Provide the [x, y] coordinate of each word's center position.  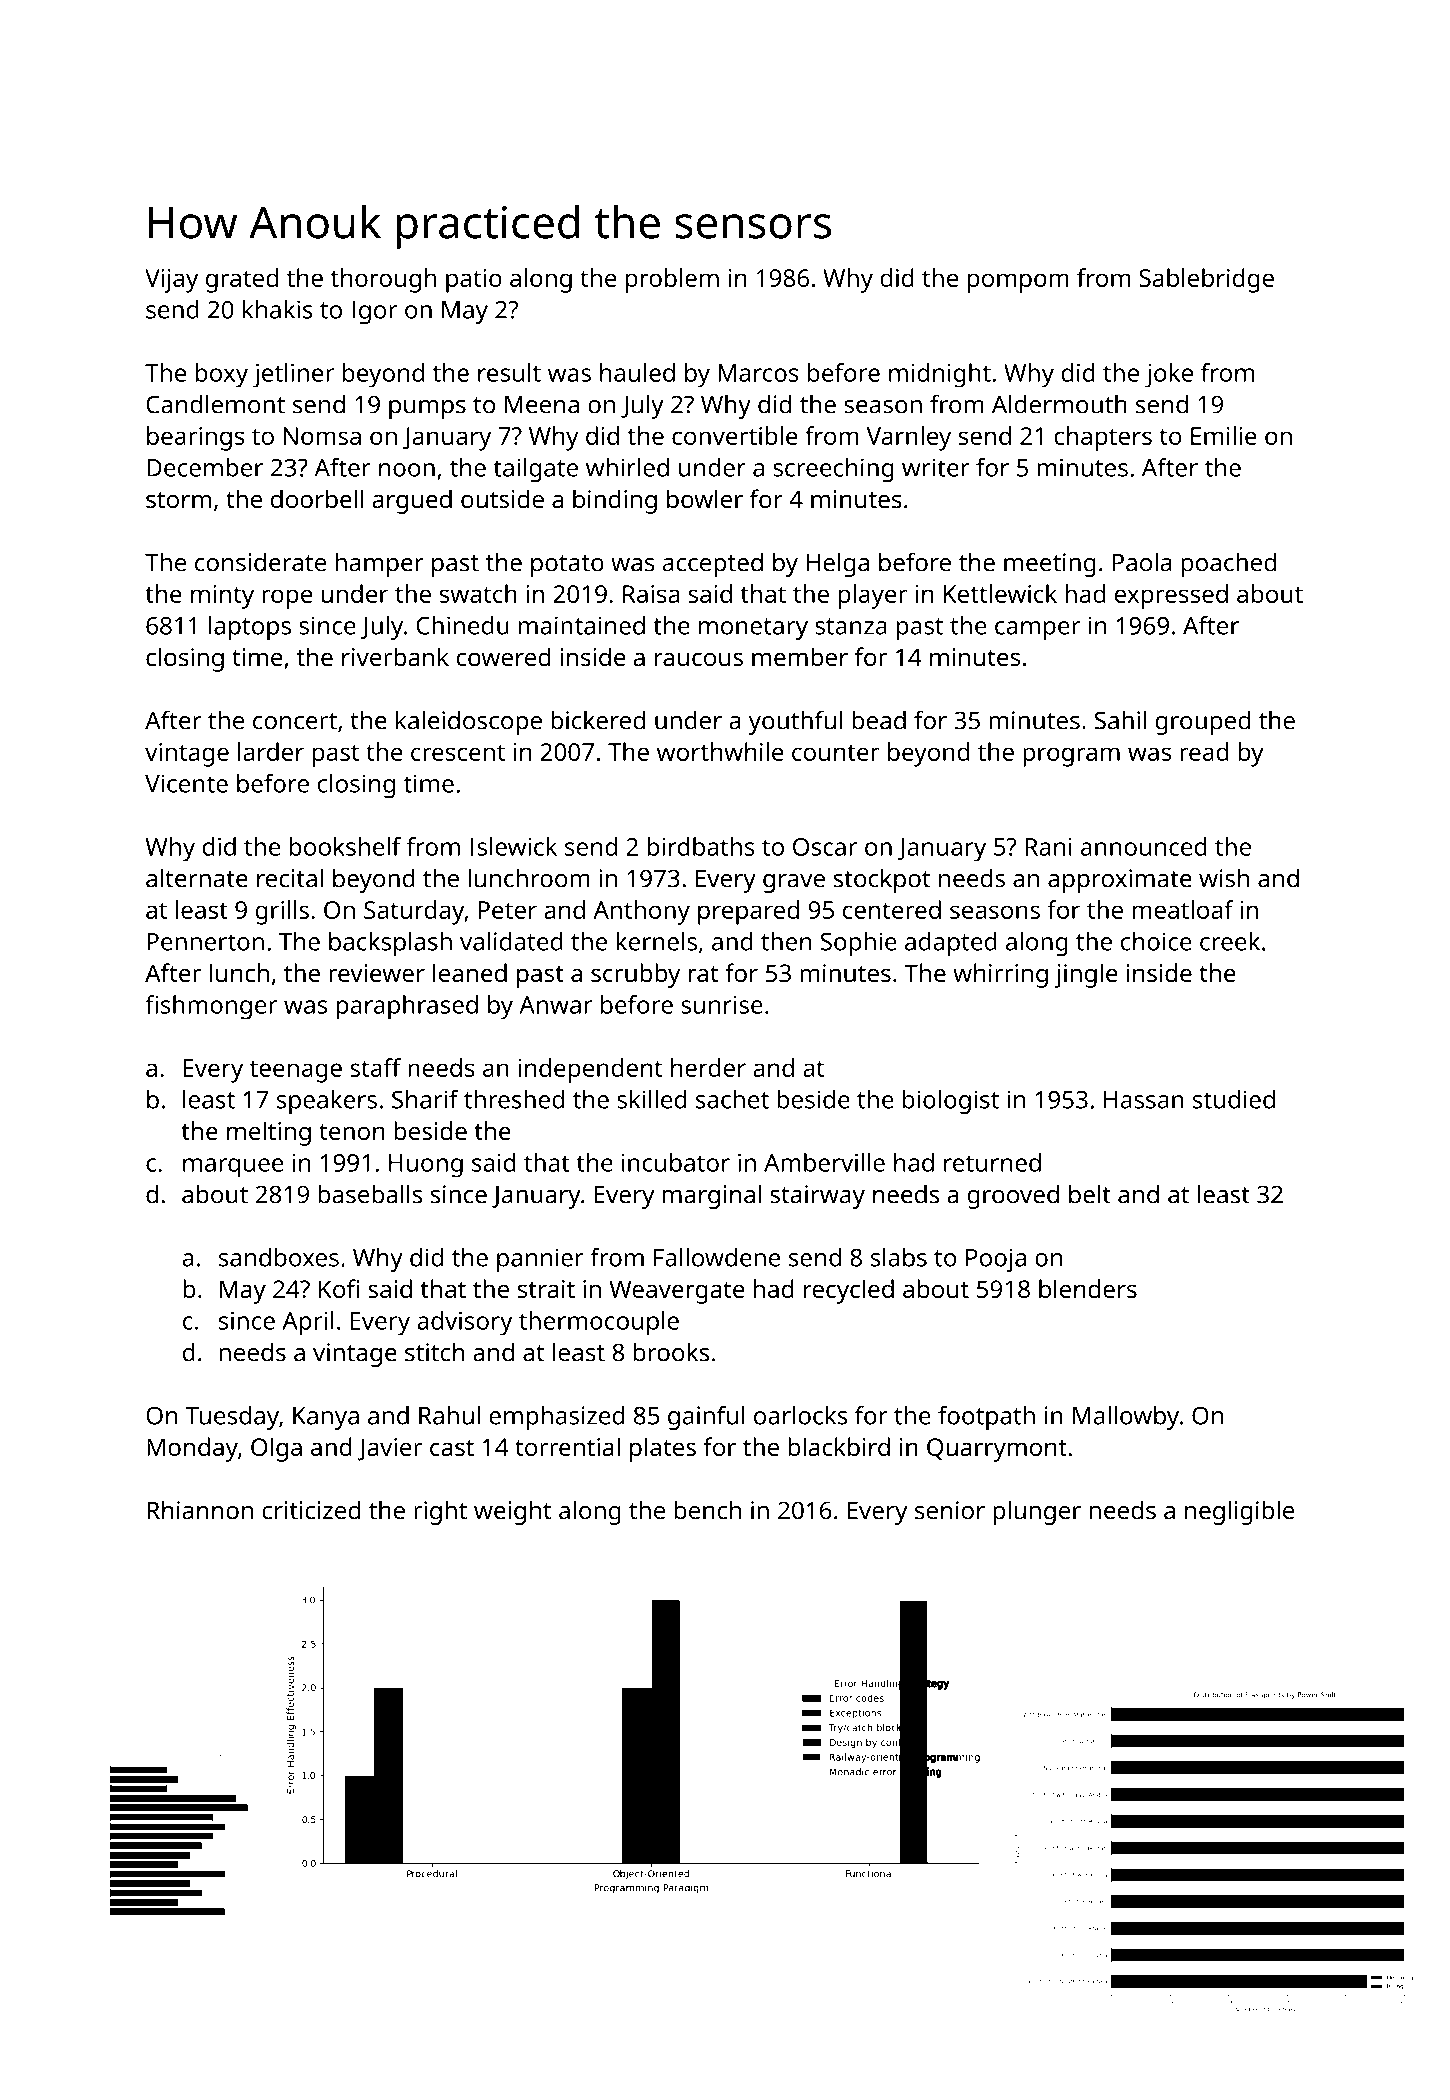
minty [222, 597]
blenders [1088, 1288]
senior [950, 1510]
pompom [1018, 283]
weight [512, 1512]
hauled [637, 372]
